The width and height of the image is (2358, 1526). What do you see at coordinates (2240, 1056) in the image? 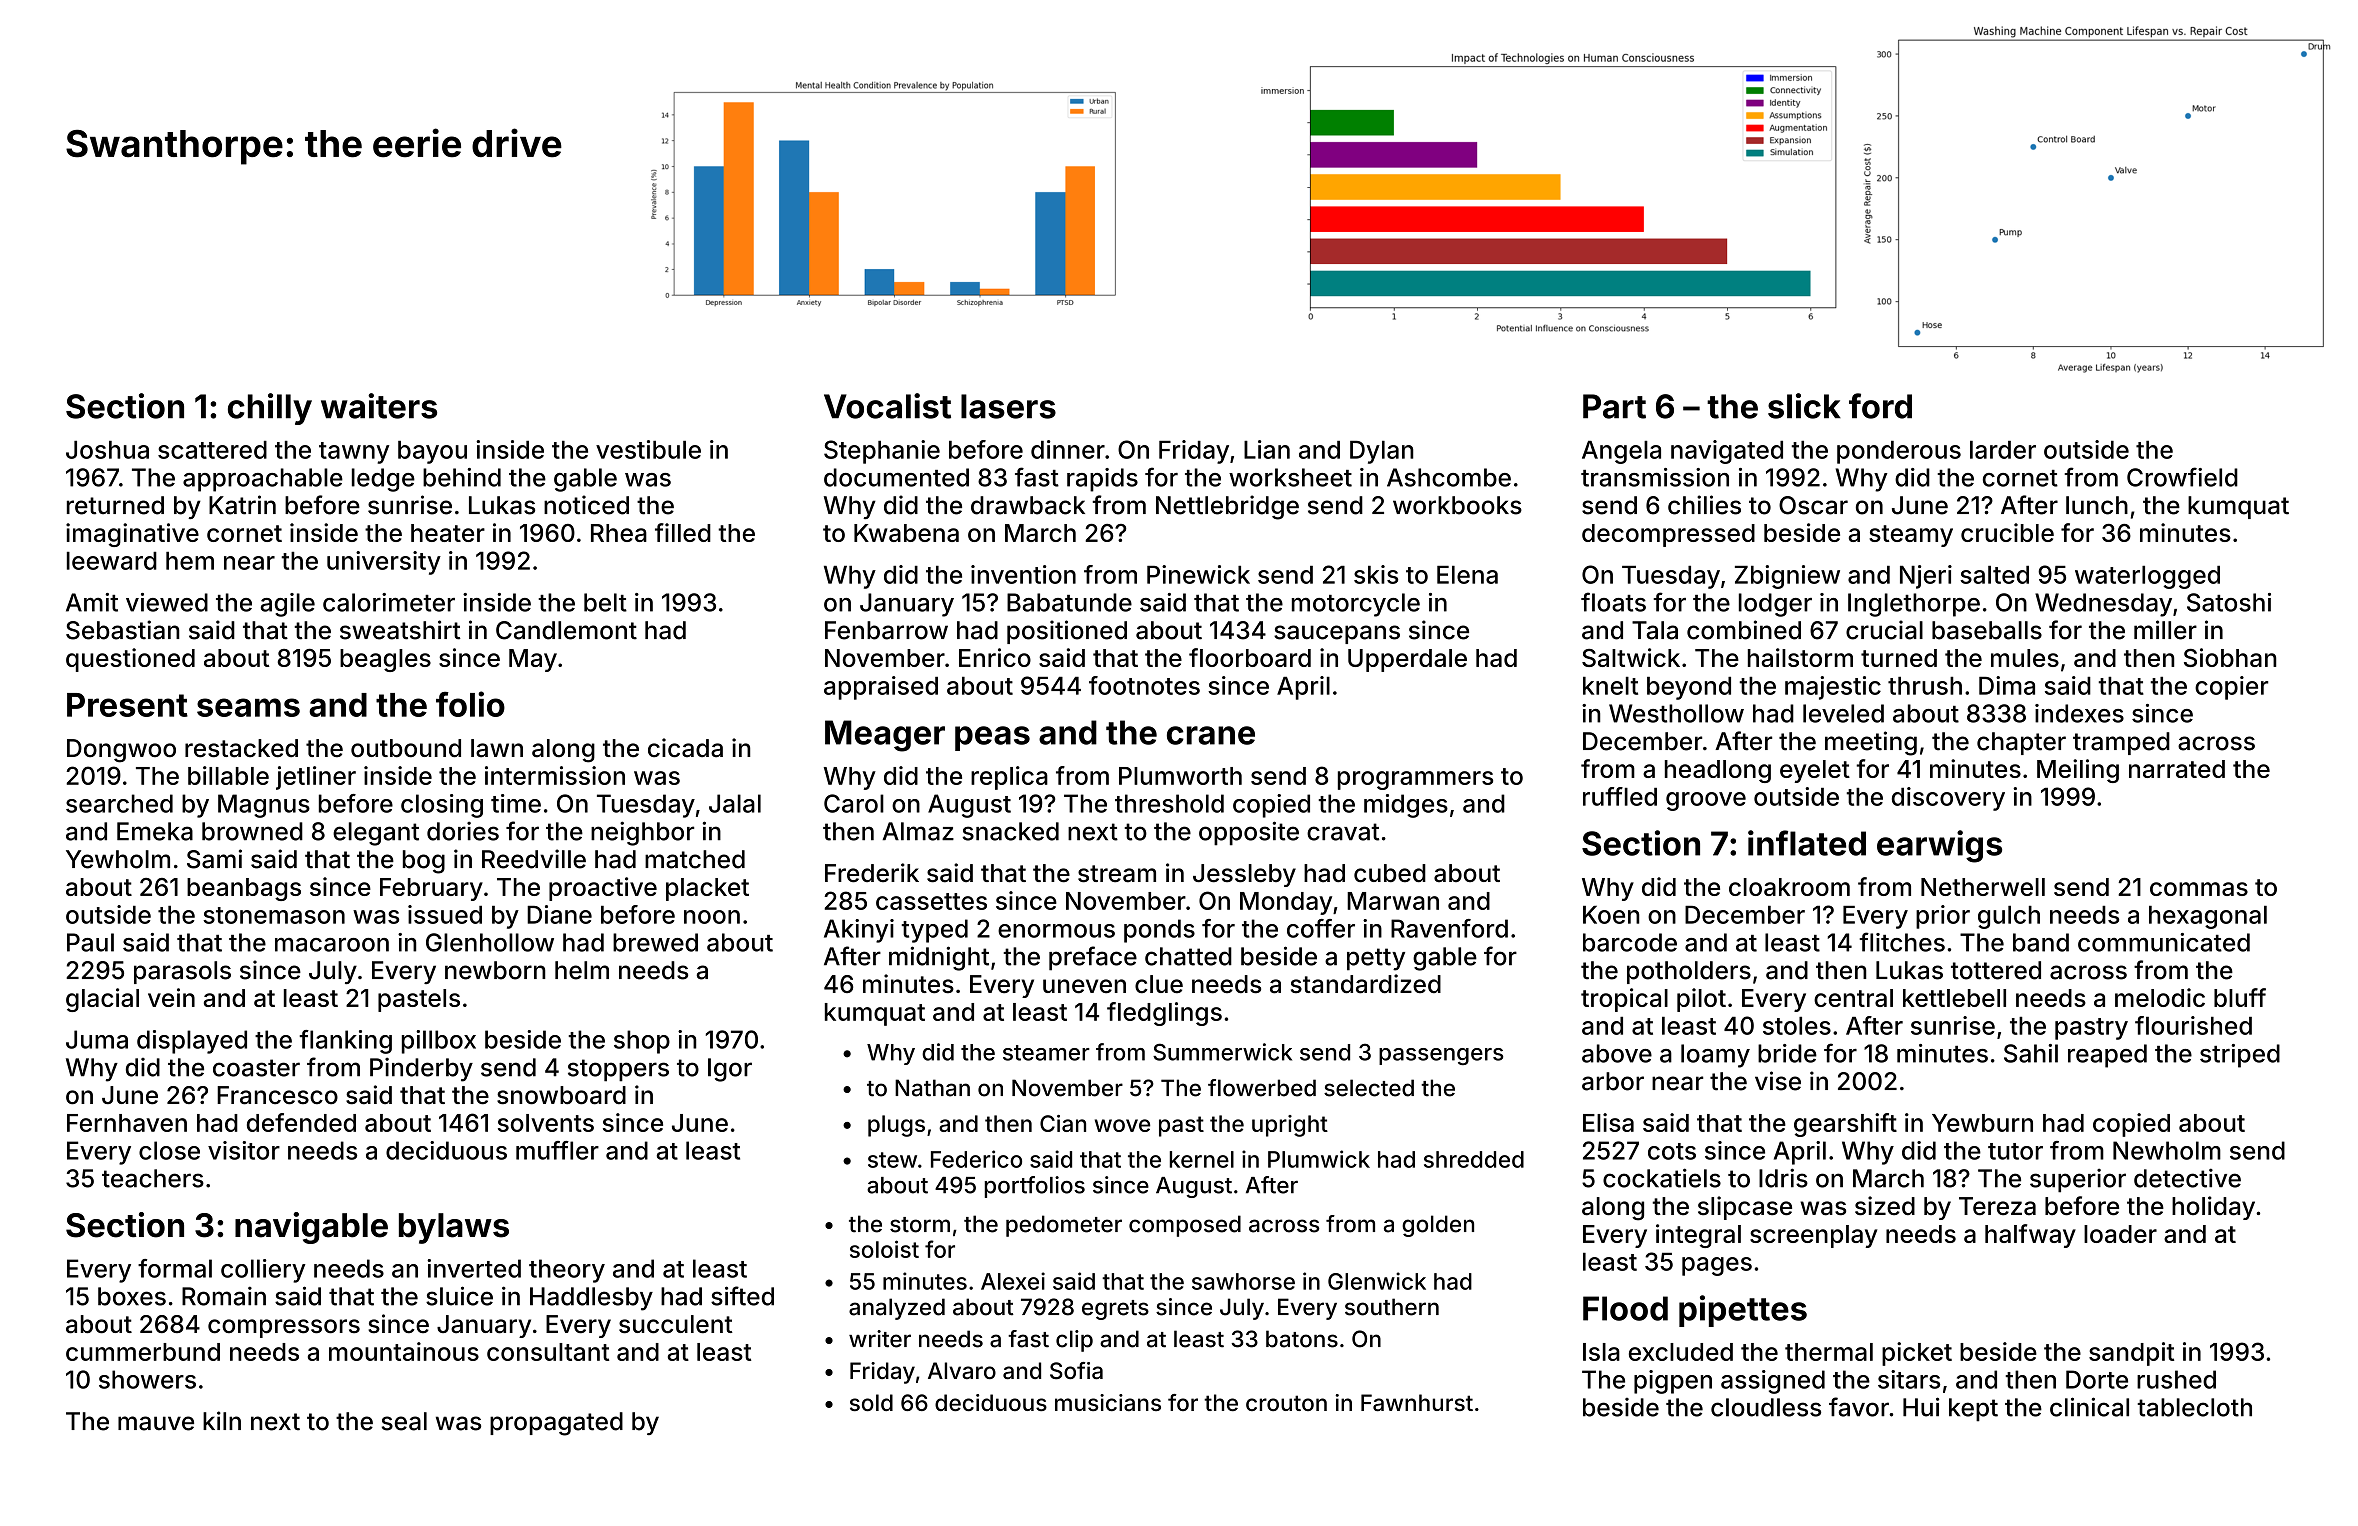
I see `striped` at bounding box center [2240, 1056].
